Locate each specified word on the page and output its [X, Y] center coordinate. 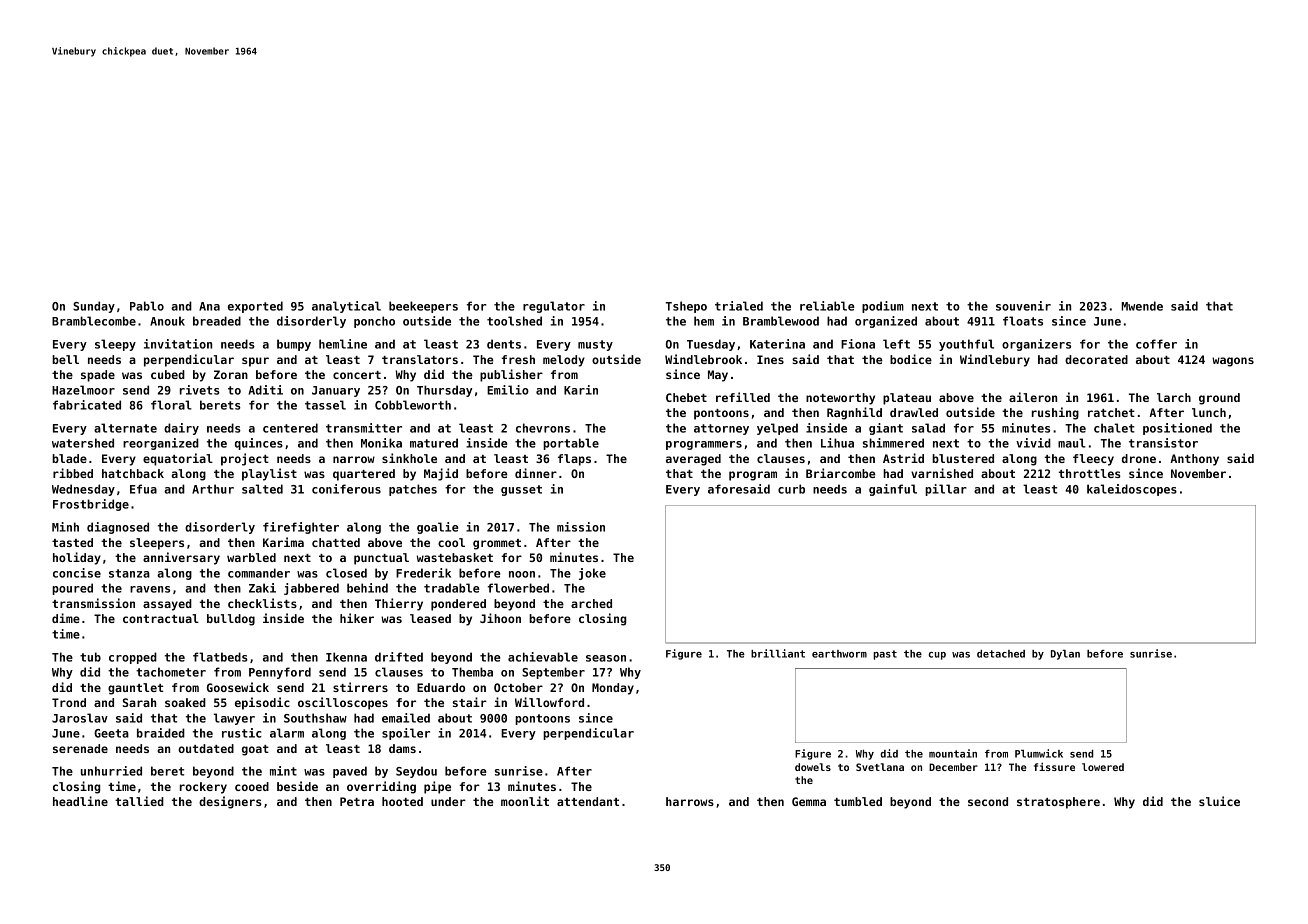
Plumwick [1039, 753]
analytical [346, 307]
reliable [827, 306]
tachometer [171, 672]
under [448, 801]
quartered [364, 475]
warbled [251, 557]
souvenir [1023, 306]
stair [470, 702]
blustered [963, 458]
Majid [441, 474]
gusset [521, 490]
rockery [203, 788]
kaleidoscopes [1132, 490]
